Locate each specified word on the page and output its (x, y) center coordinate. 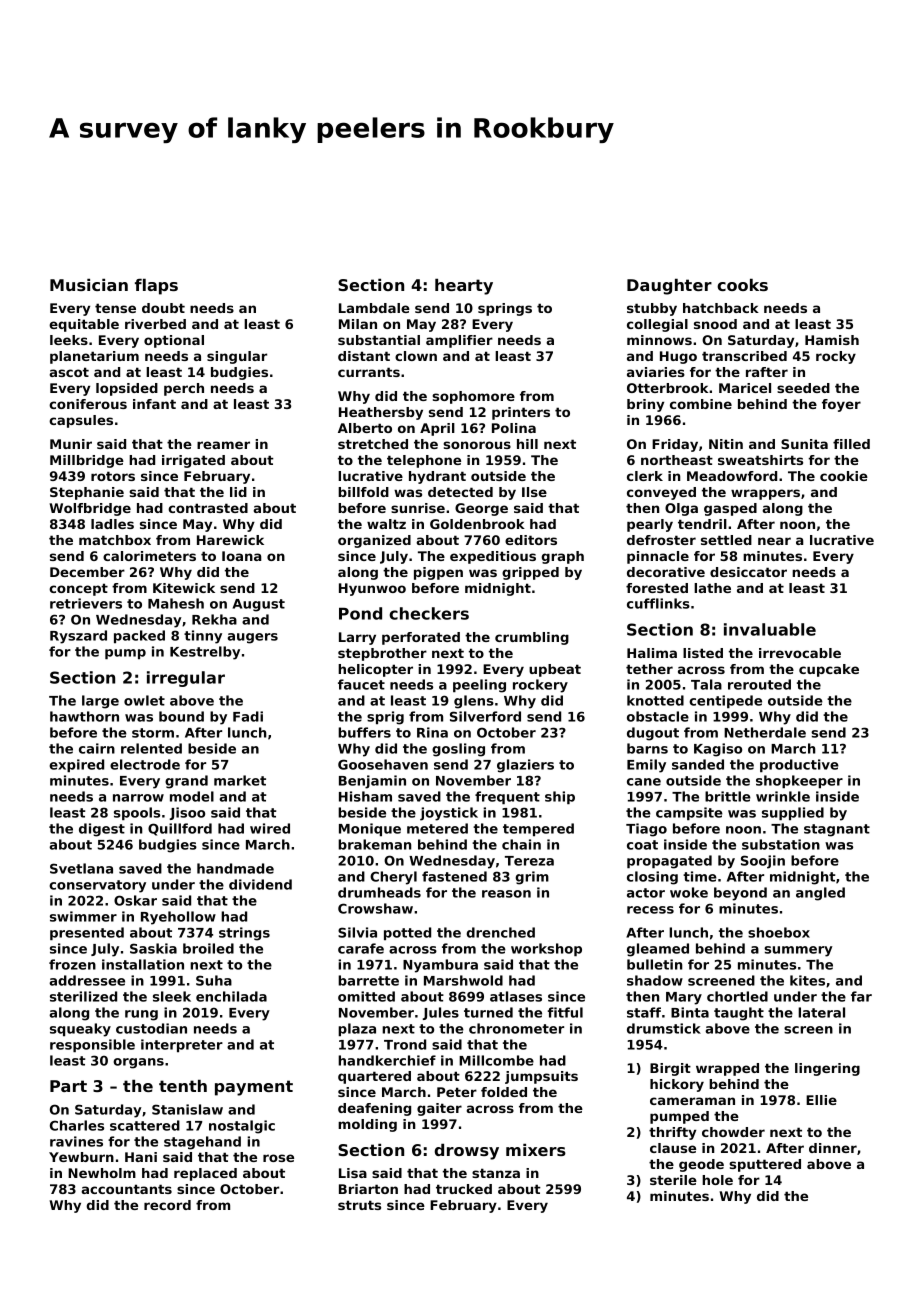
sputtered (765, 1165)
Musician (89, 285)
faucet (361, 684)
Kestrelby (205, 653)
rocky (836, 357)
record (167, 1205)
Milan (358, 324)
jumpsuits (541, 1077)
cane (644, 782)
